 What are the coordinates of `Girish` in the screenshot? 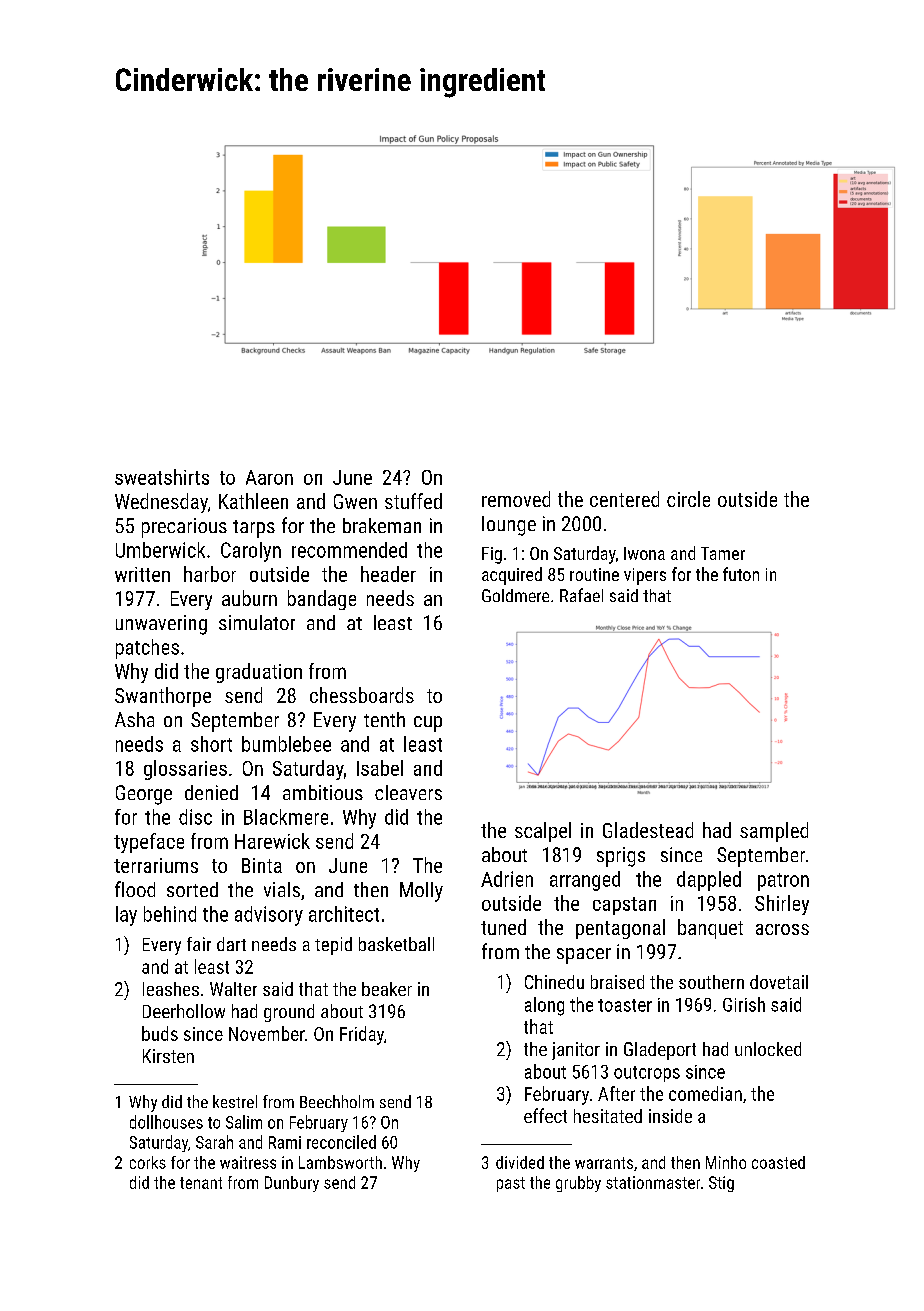 It's located at (744, 1004).
